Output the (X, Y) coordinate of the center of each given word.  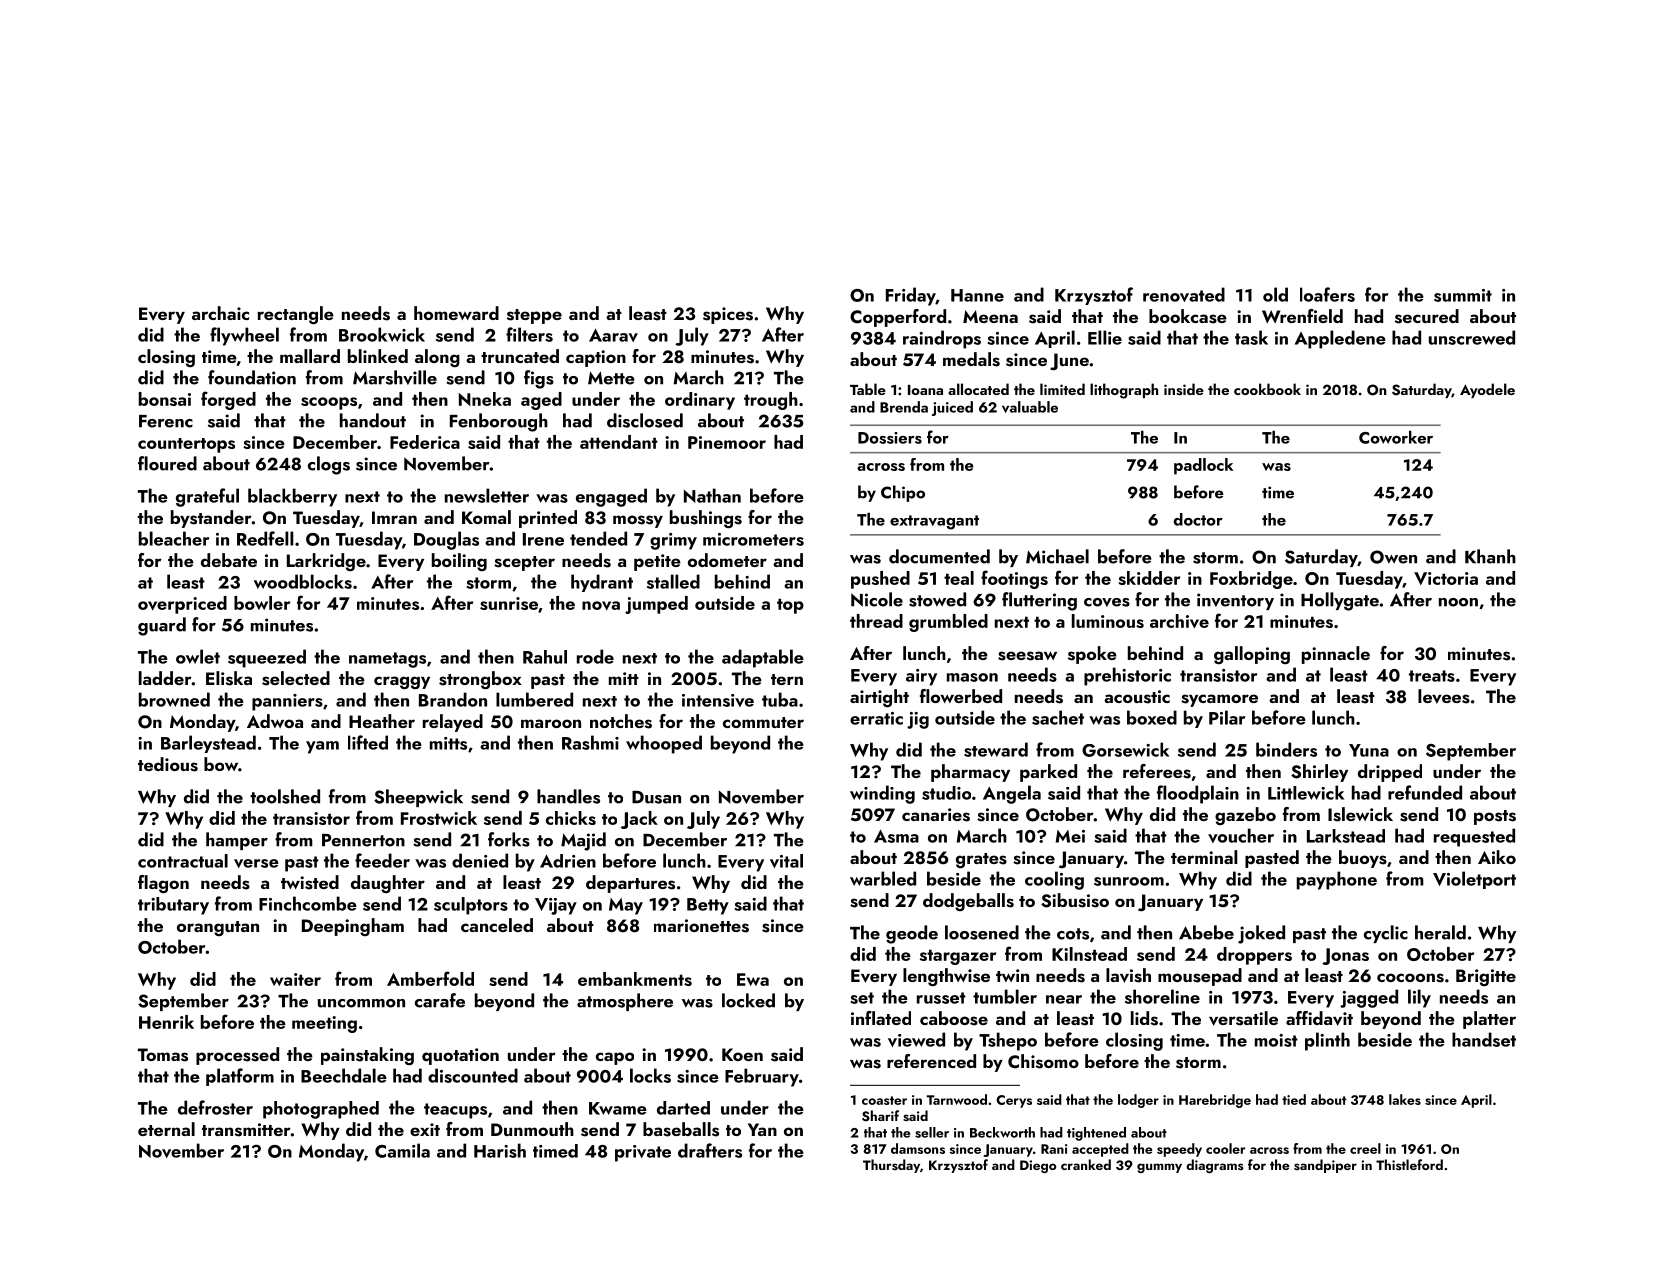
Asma (896, 836)
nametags (387, 660)
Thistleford (1409, 1164)
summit (1463, 295)
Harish (500, 1150)
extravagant (934, 522)
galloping (1252, 655)
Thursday (891, 1166)
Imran (394, 517)
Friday (911, 296)
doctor (1198, 519)
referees (1157, 771)
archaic (220, 313)
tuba (780, 699)
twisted (310, 882)
